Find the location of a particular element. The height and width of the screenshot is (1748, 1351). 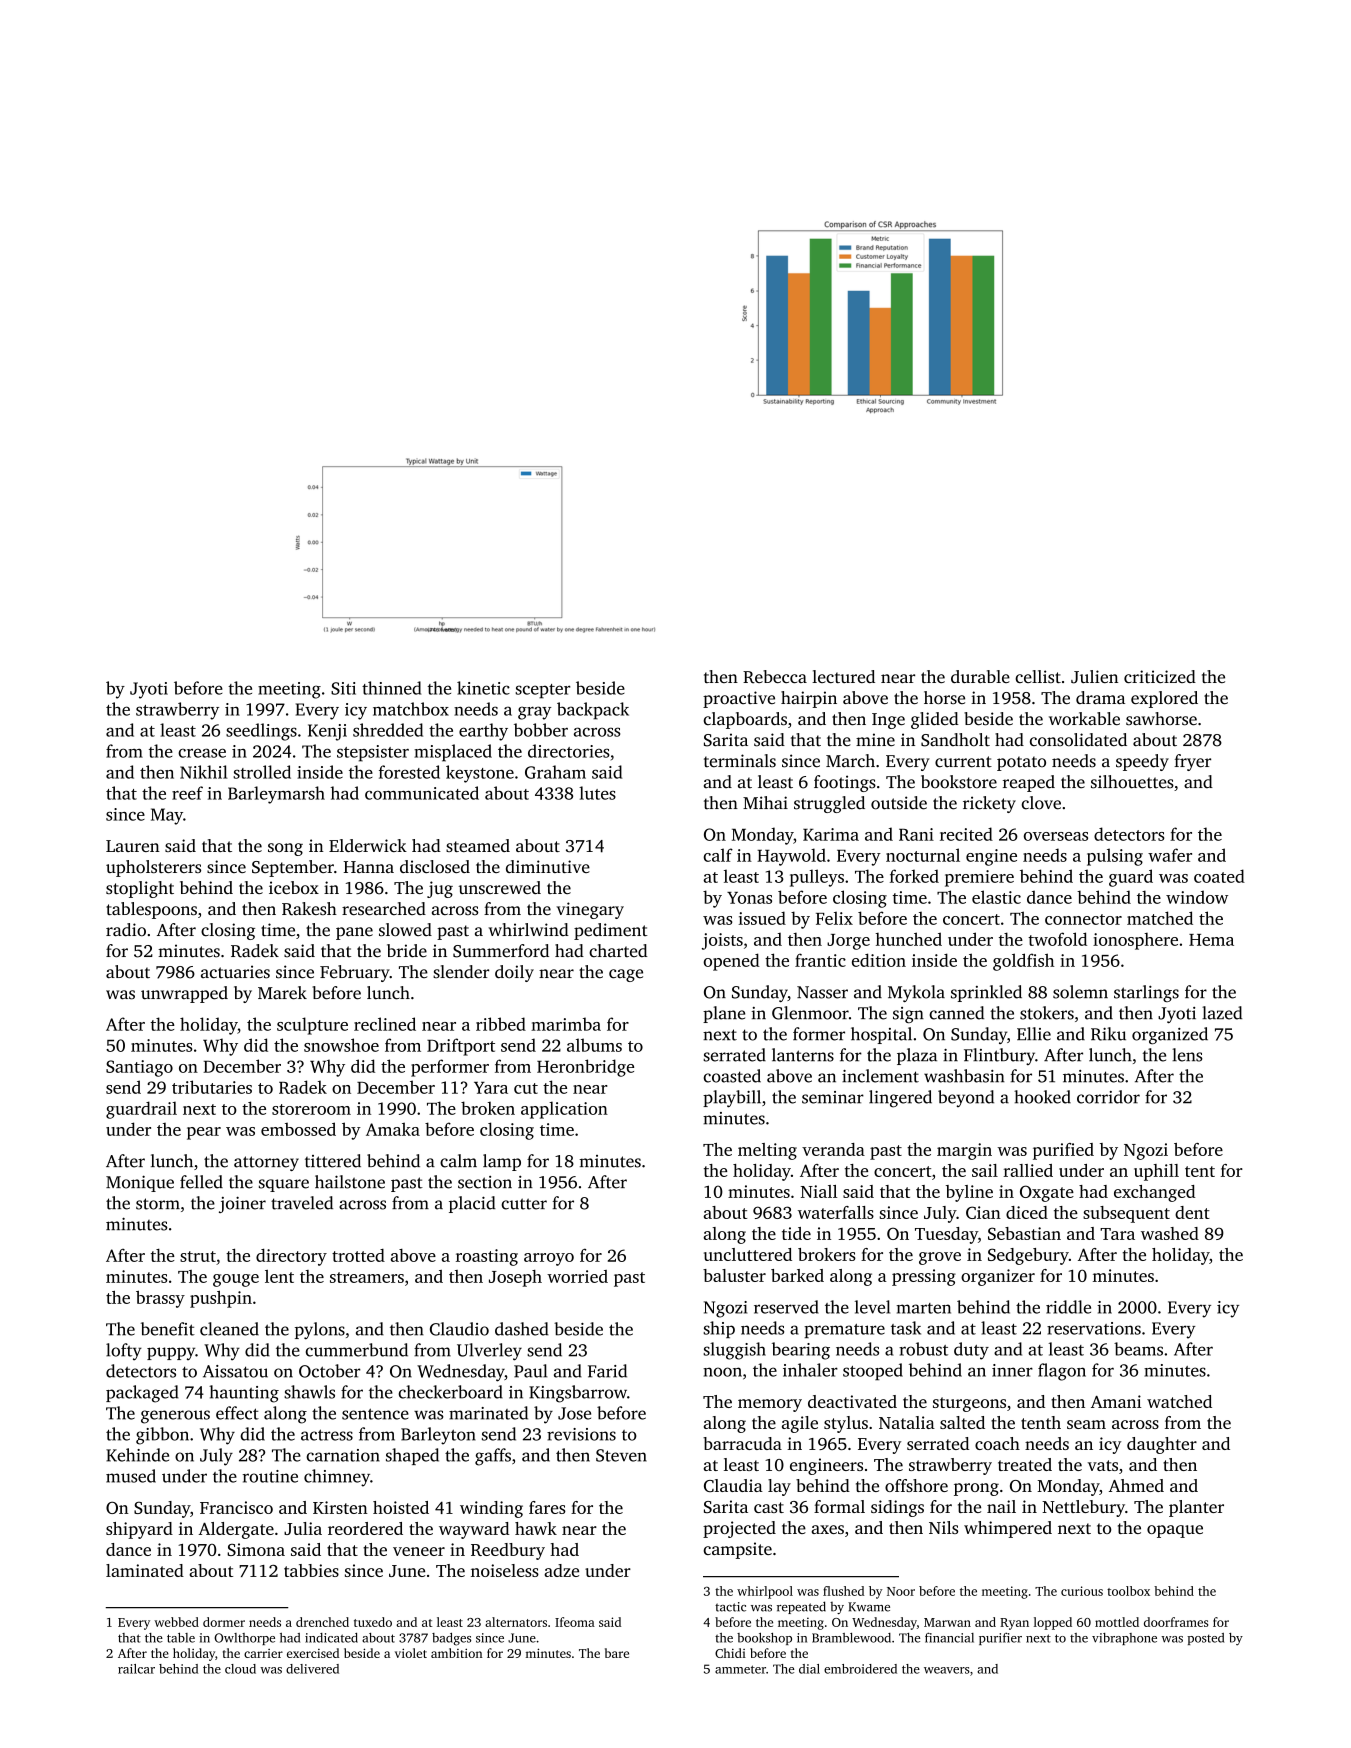

Aissatou is located at coordinates (235, 1371).
